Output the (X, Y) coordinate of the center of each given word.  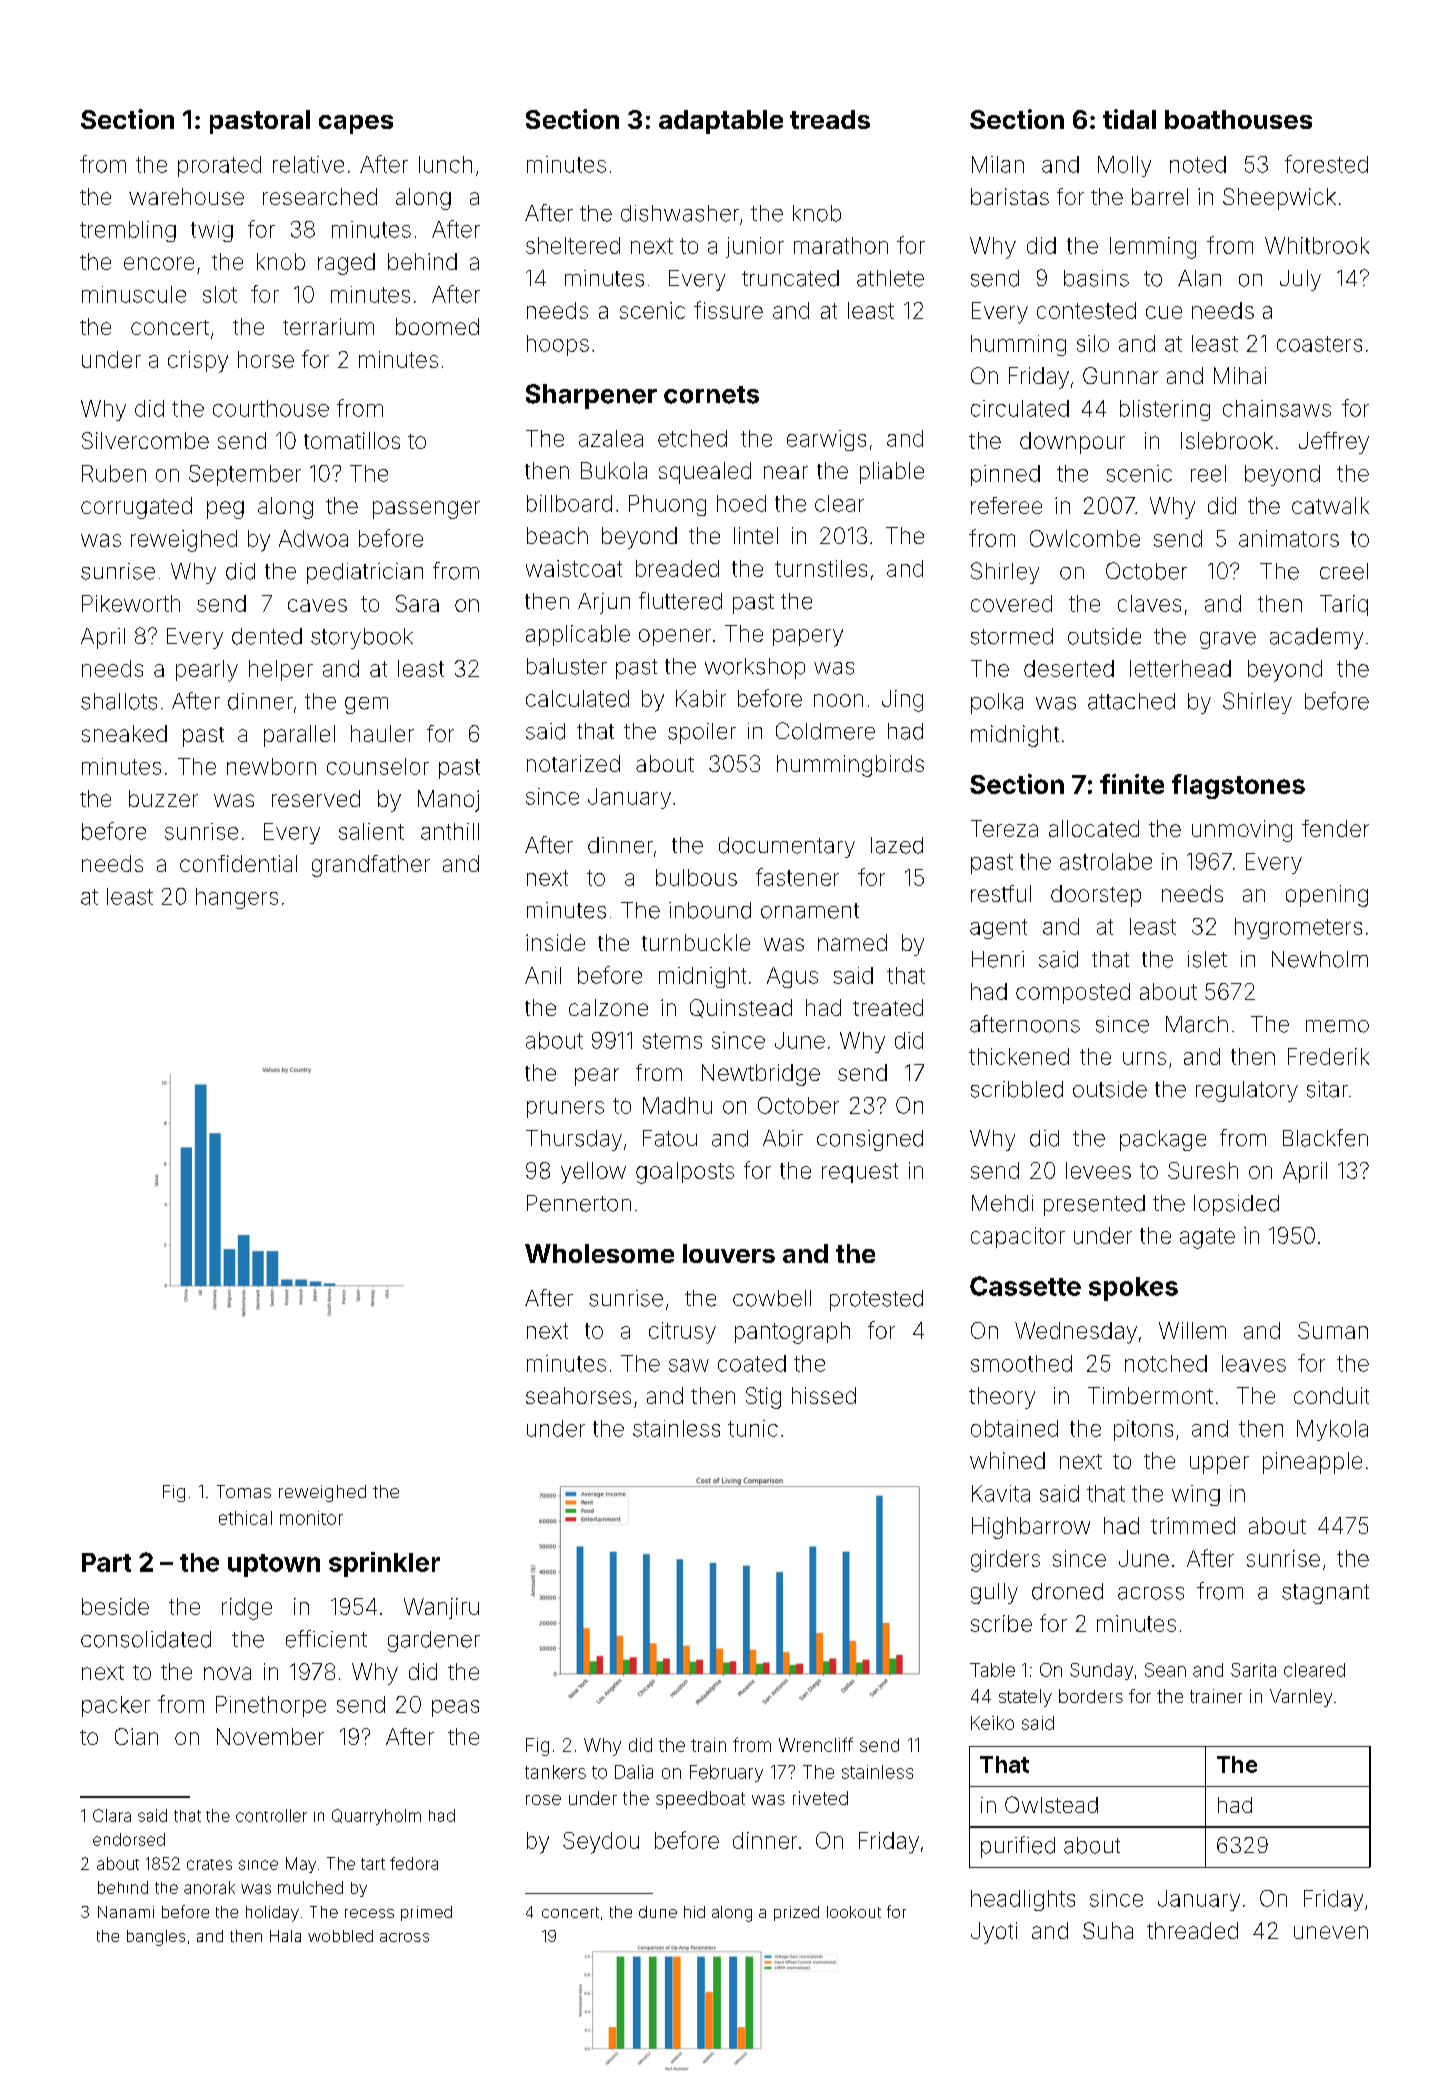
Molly (1124, 166)
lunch (445, 164)
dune (658, 1912)
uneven (1331, 1932)
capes (356, 124)
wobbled (340, 1936)
